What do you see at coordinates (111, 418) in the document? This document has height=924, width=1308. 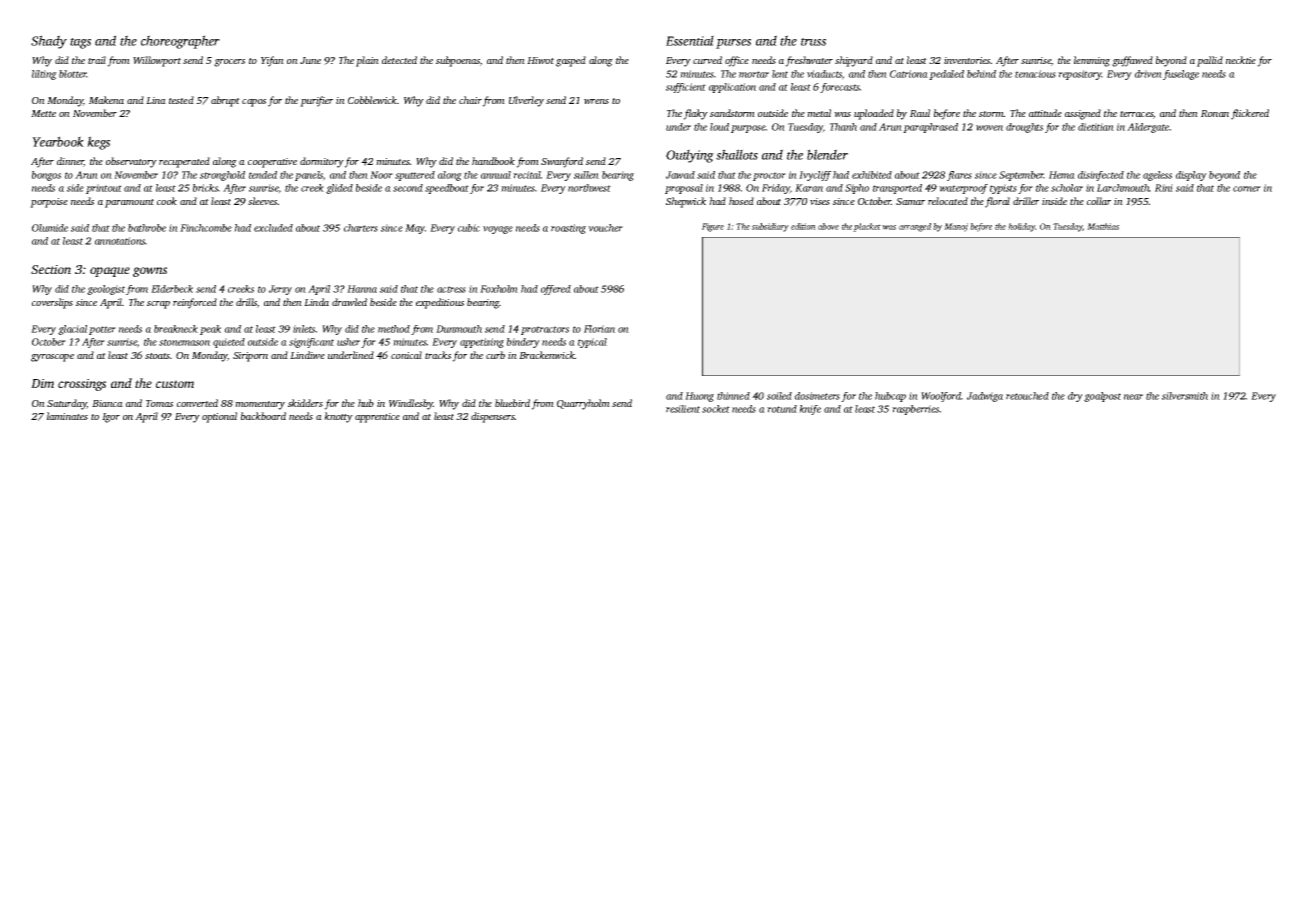 I see `Igor` at bounding box center [111, 418].
